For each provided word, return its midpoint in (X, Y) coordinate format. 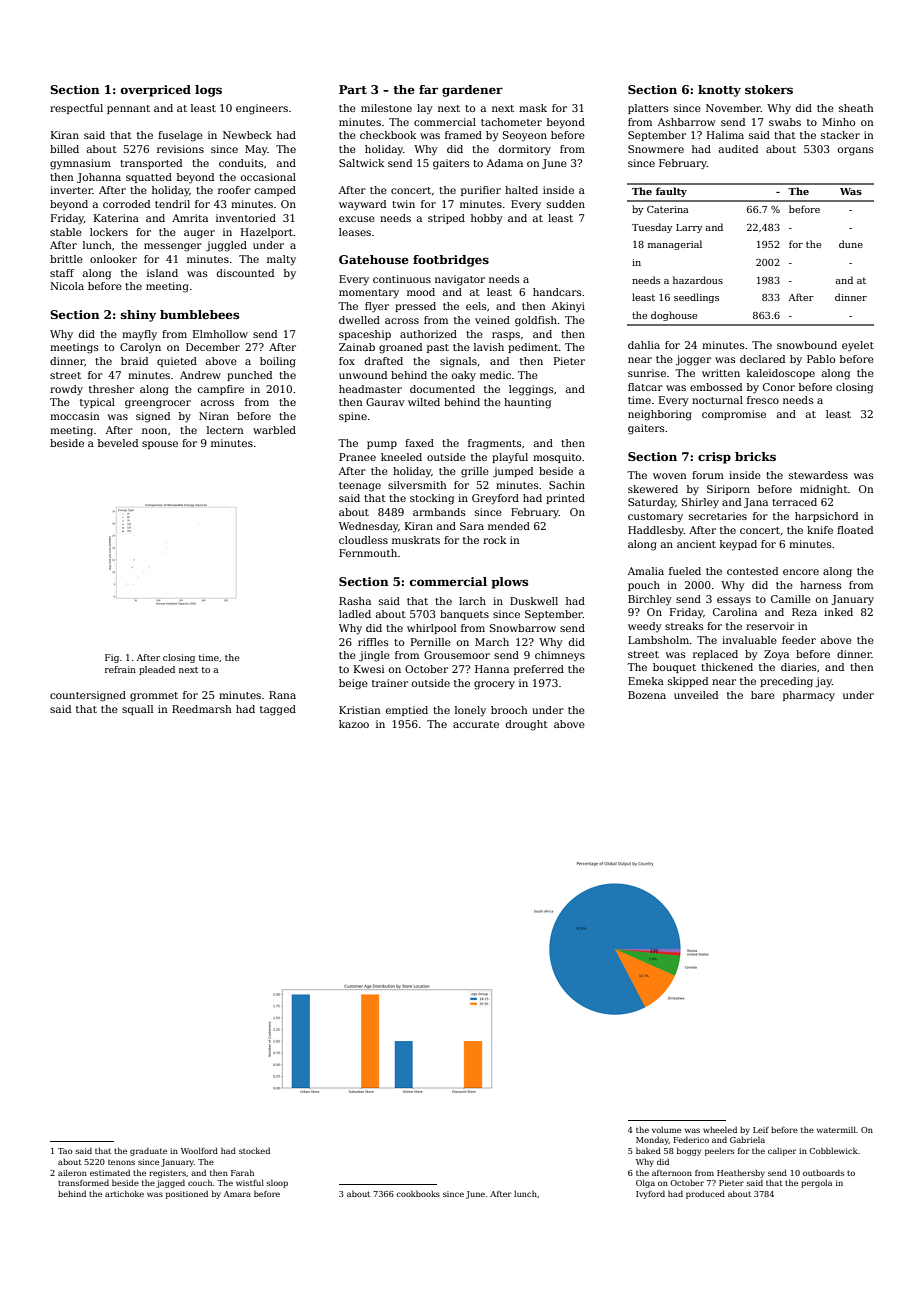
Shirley (700, 503)
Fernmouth (368, 553)
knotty (719, 91)
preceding (786, 682)
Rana (282, 695)
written (721, 373)
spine (353, 417)
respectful (76, 109)
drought (527, 725)
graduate (148, 1151)
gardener (472, 91)
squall (137, 710)
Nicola (67, 286)
